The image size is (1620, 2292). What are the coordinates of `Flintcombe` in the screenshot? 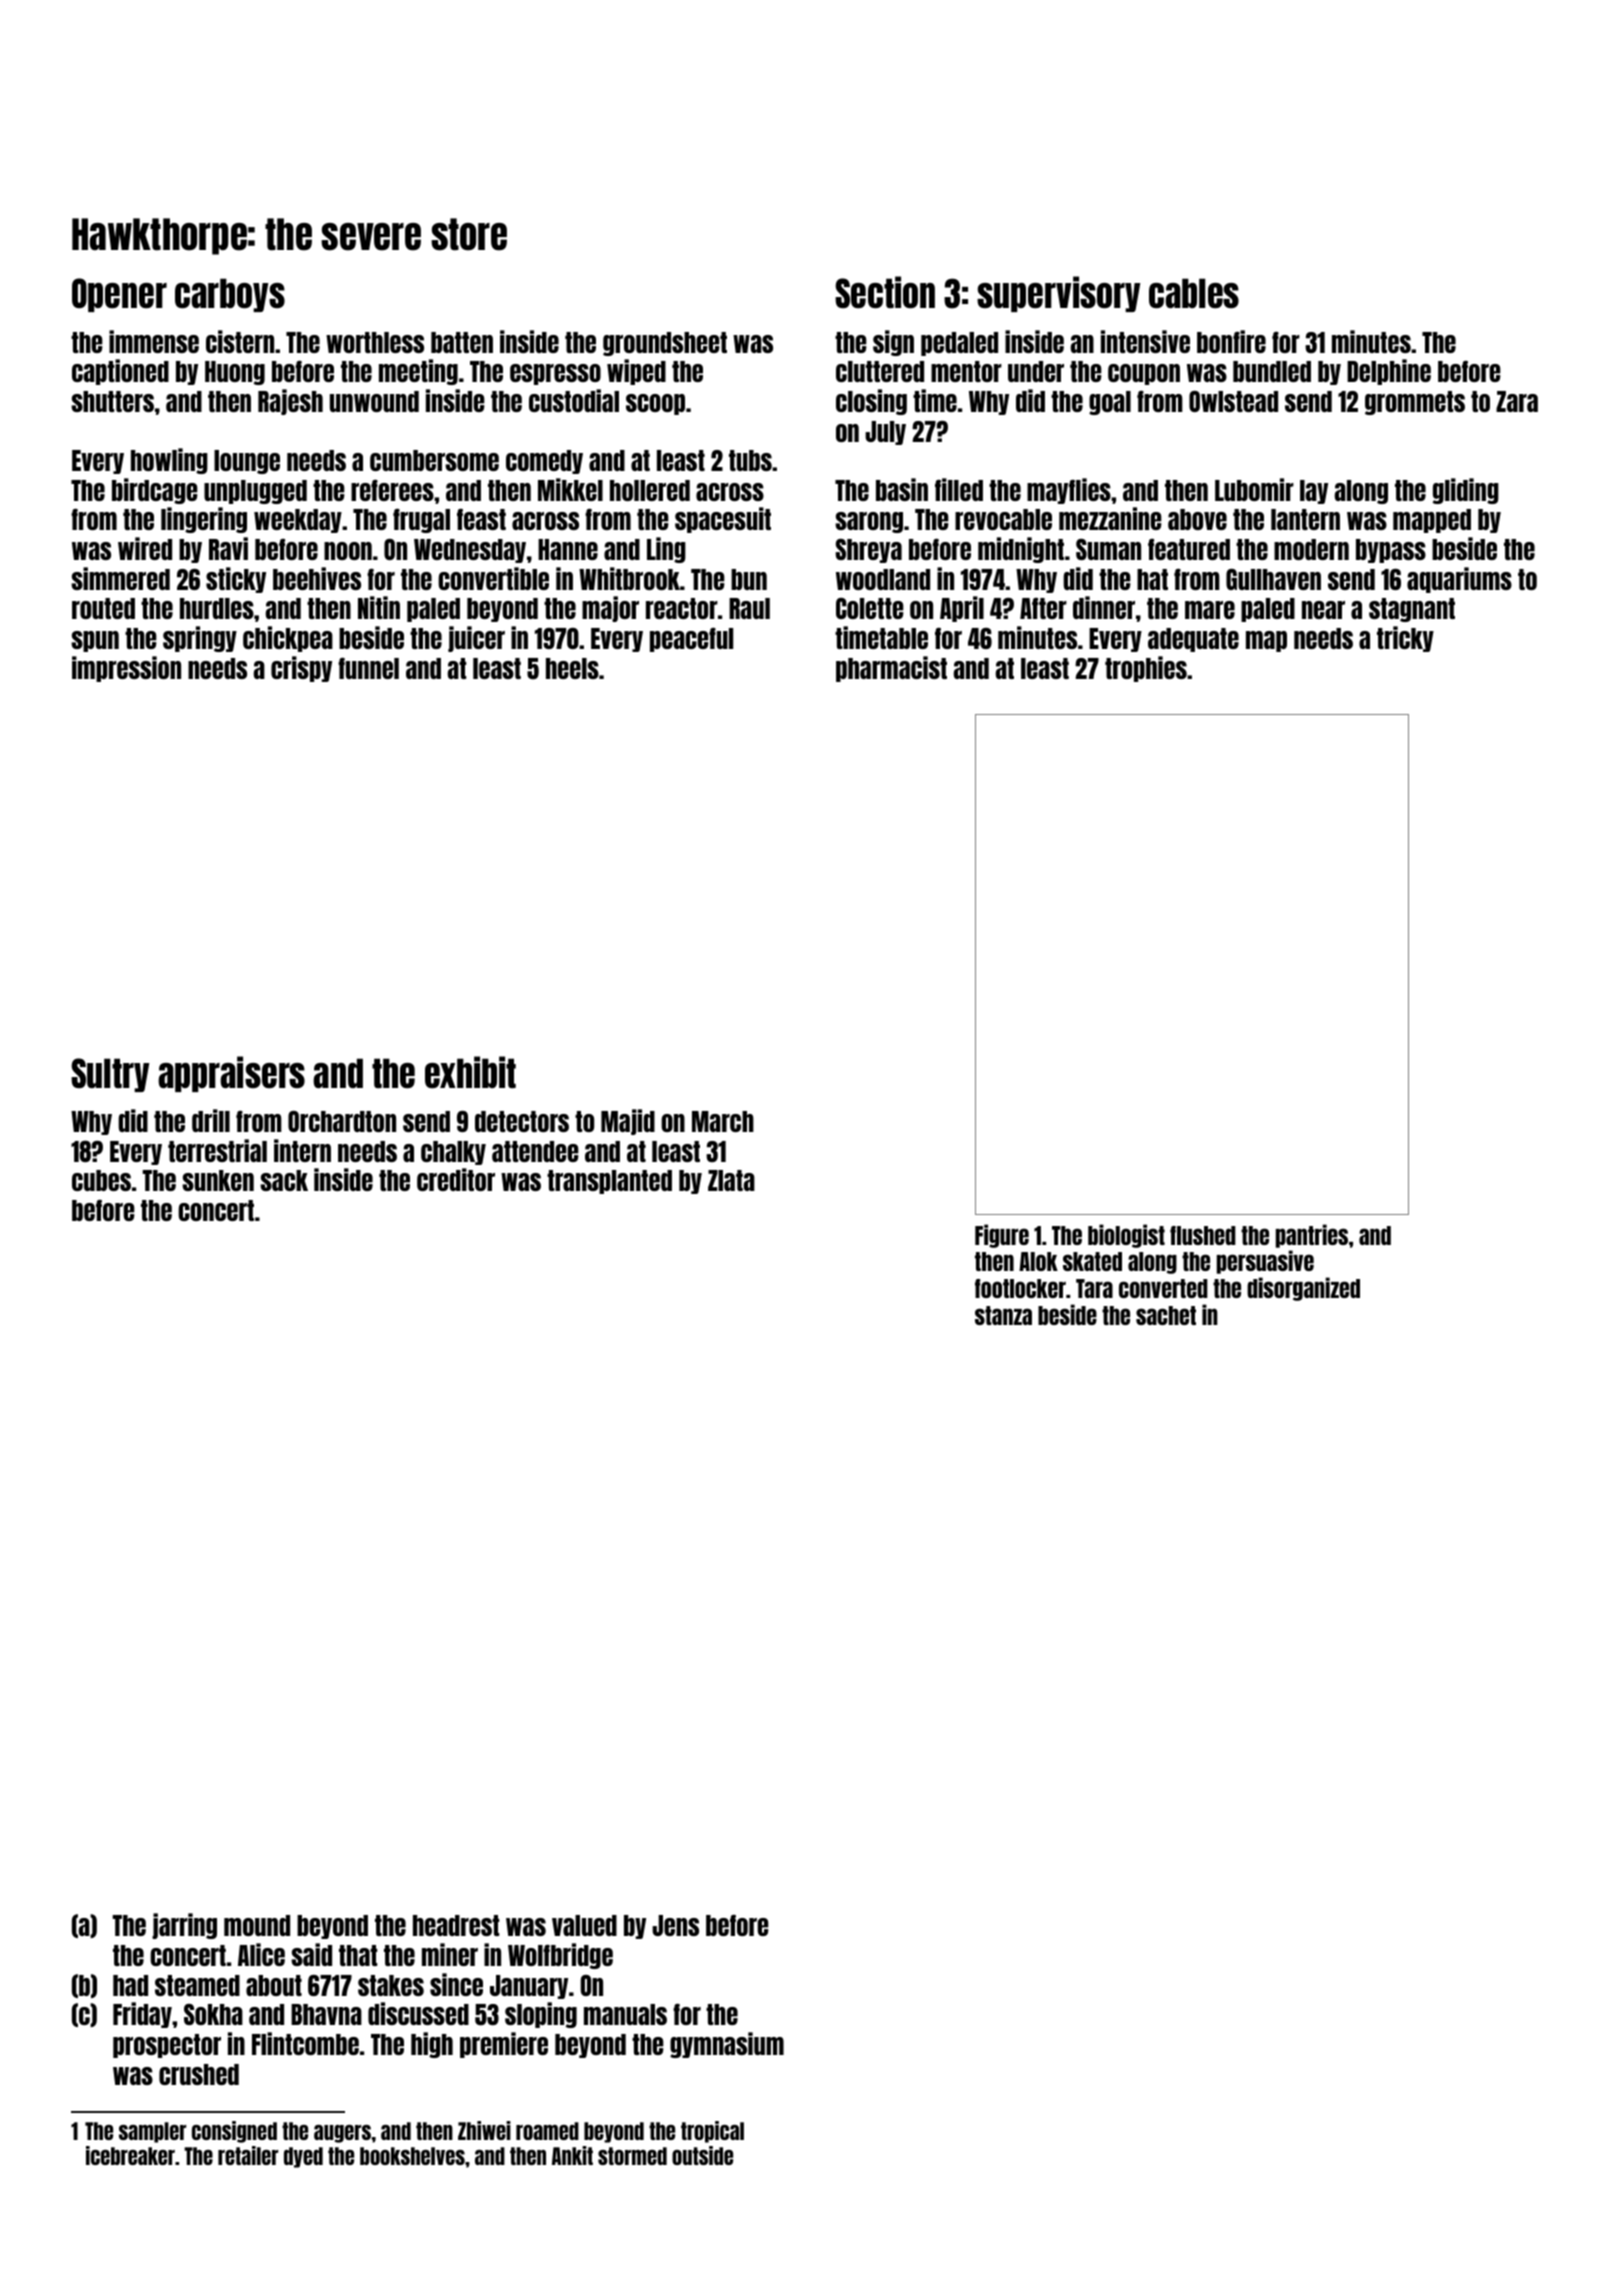 It's located at (305, 2043).
